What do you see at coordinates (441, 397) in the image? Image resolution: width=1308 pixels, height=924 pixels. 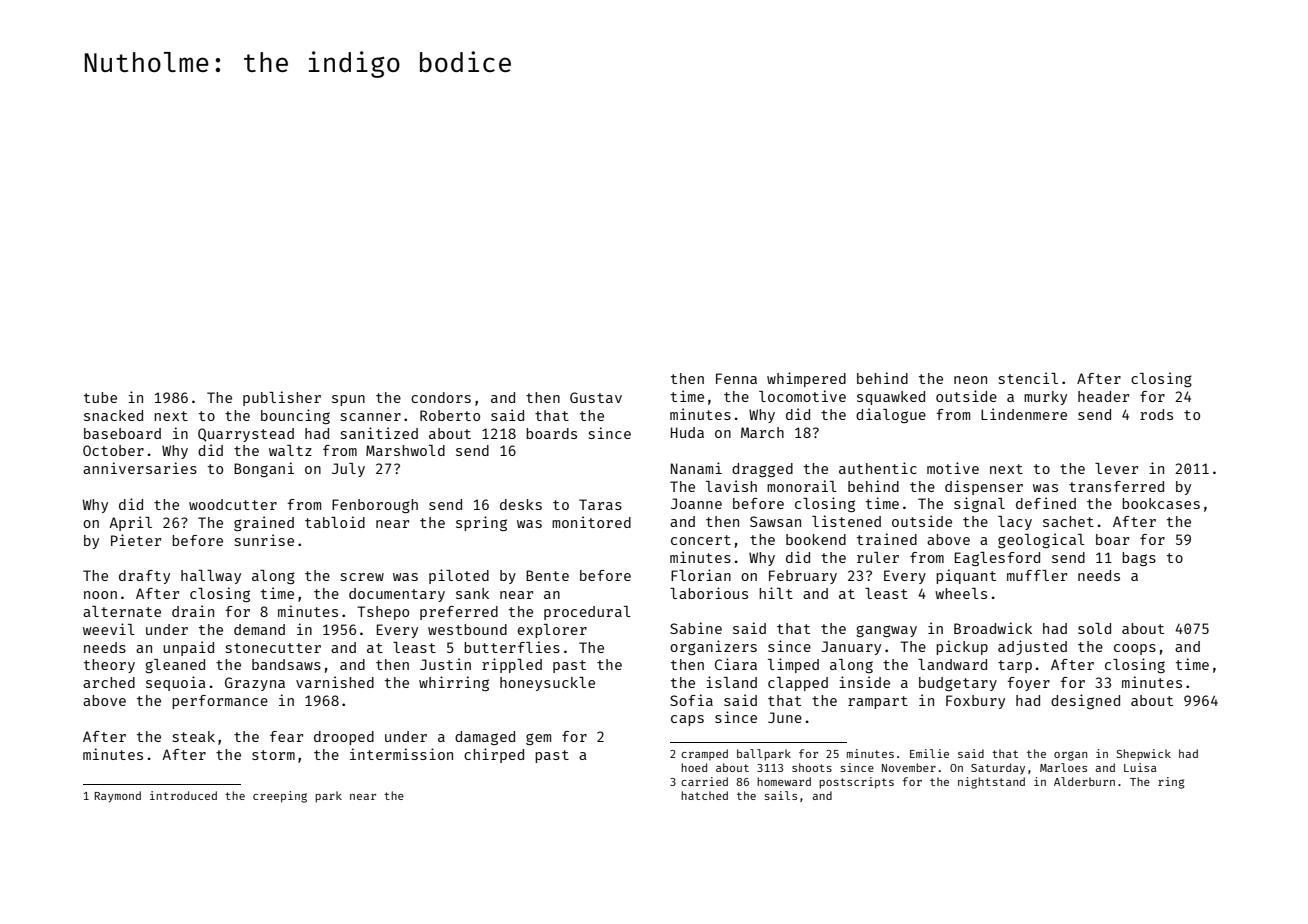 I see `condors` at bounding box center [441, 397].
